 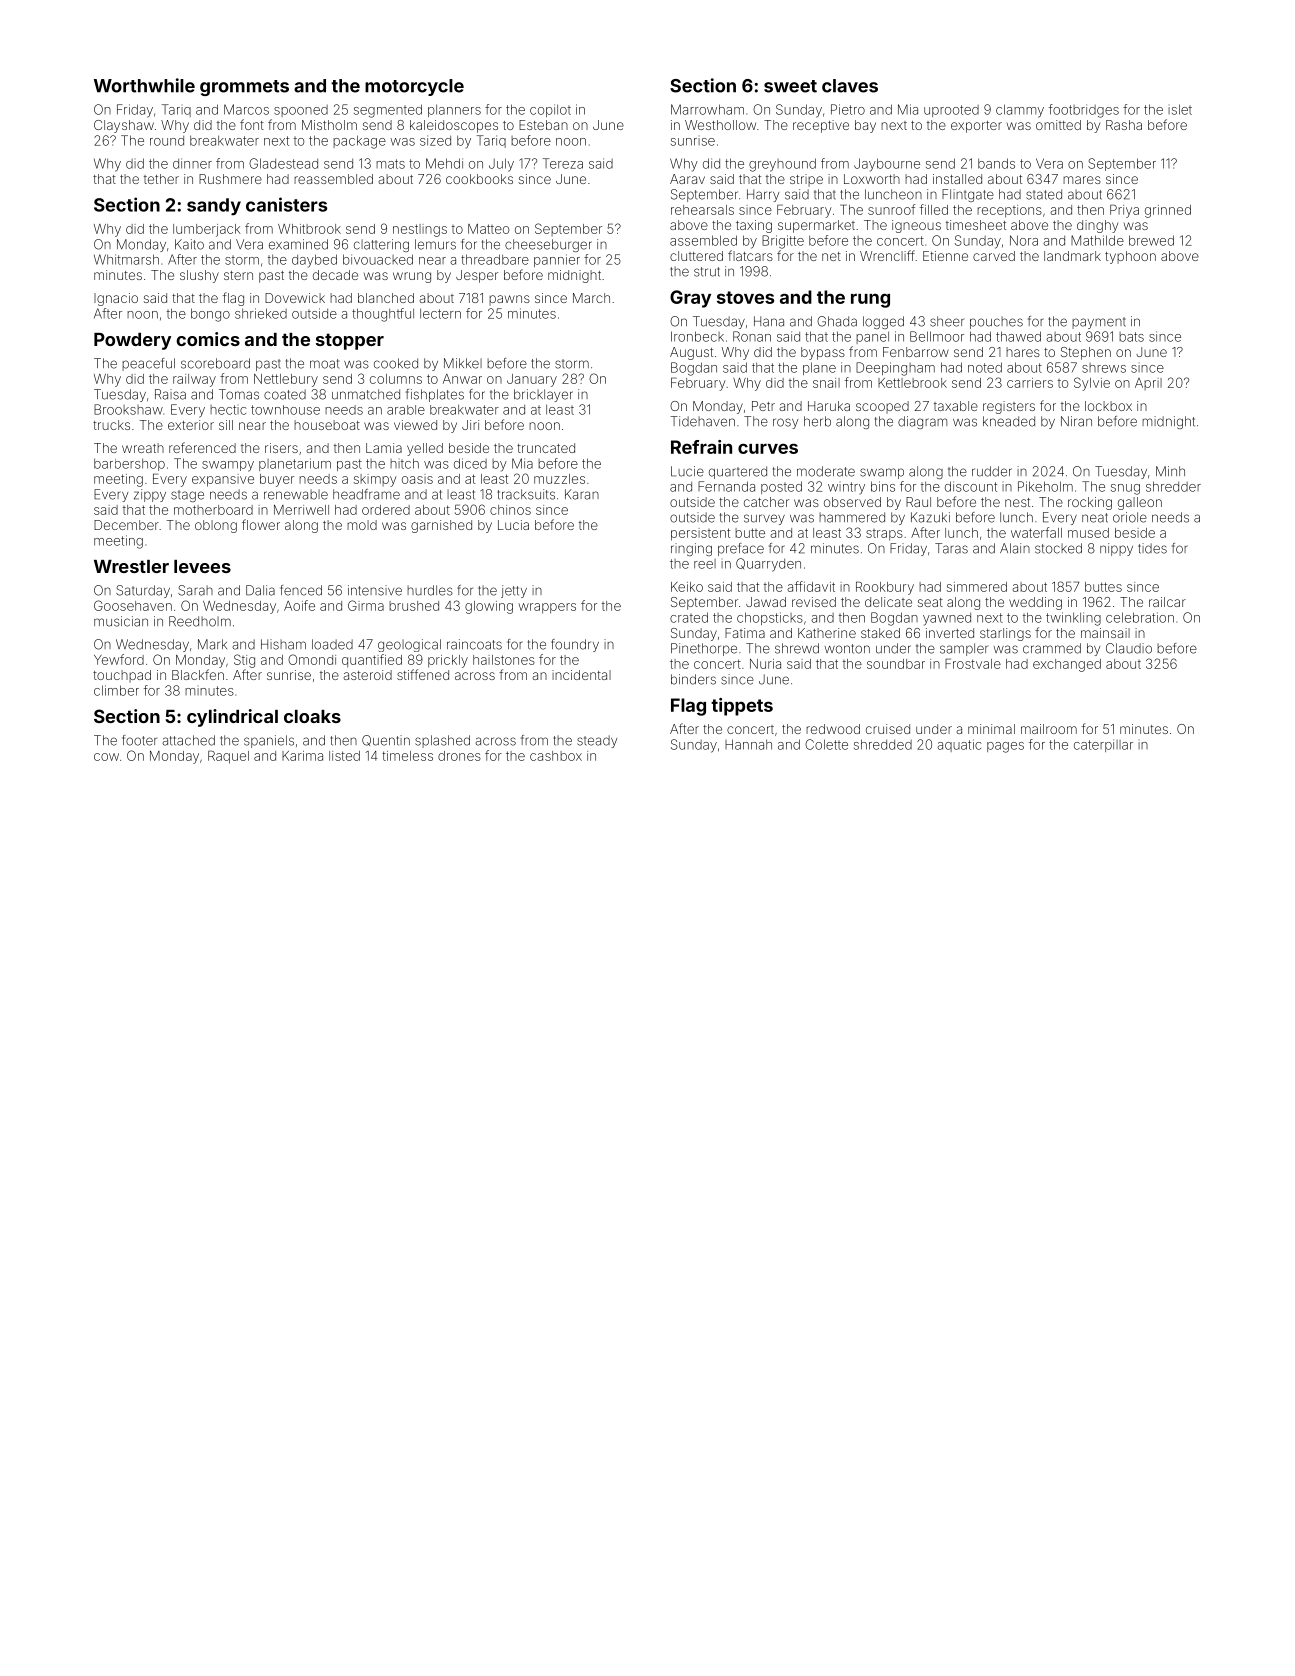 I want to click on motorcycle, so click(x=414, y=87).
